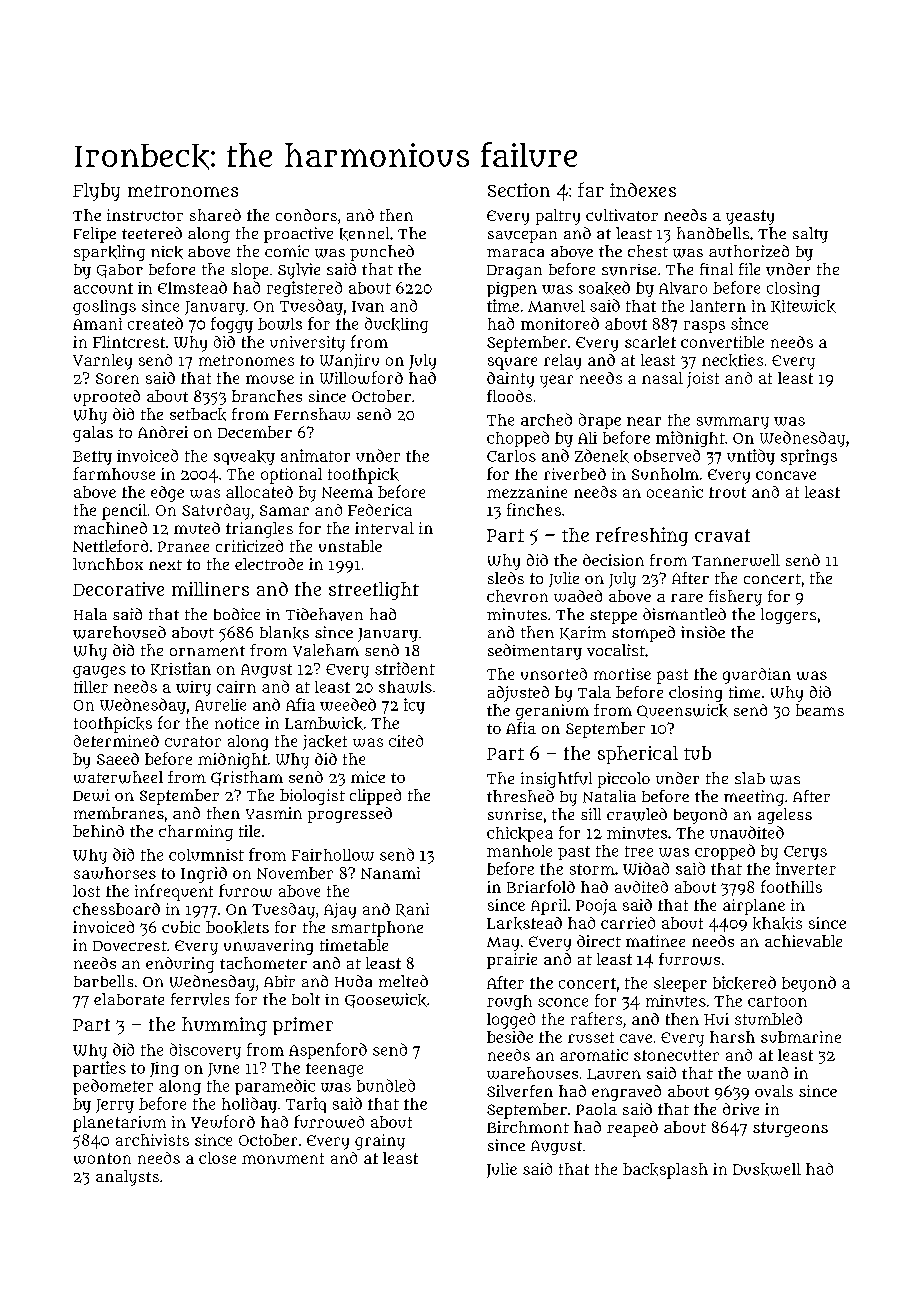 The height and width of the document is (1314, 924). I want to click on Tidehaven, so click(324, 614).
